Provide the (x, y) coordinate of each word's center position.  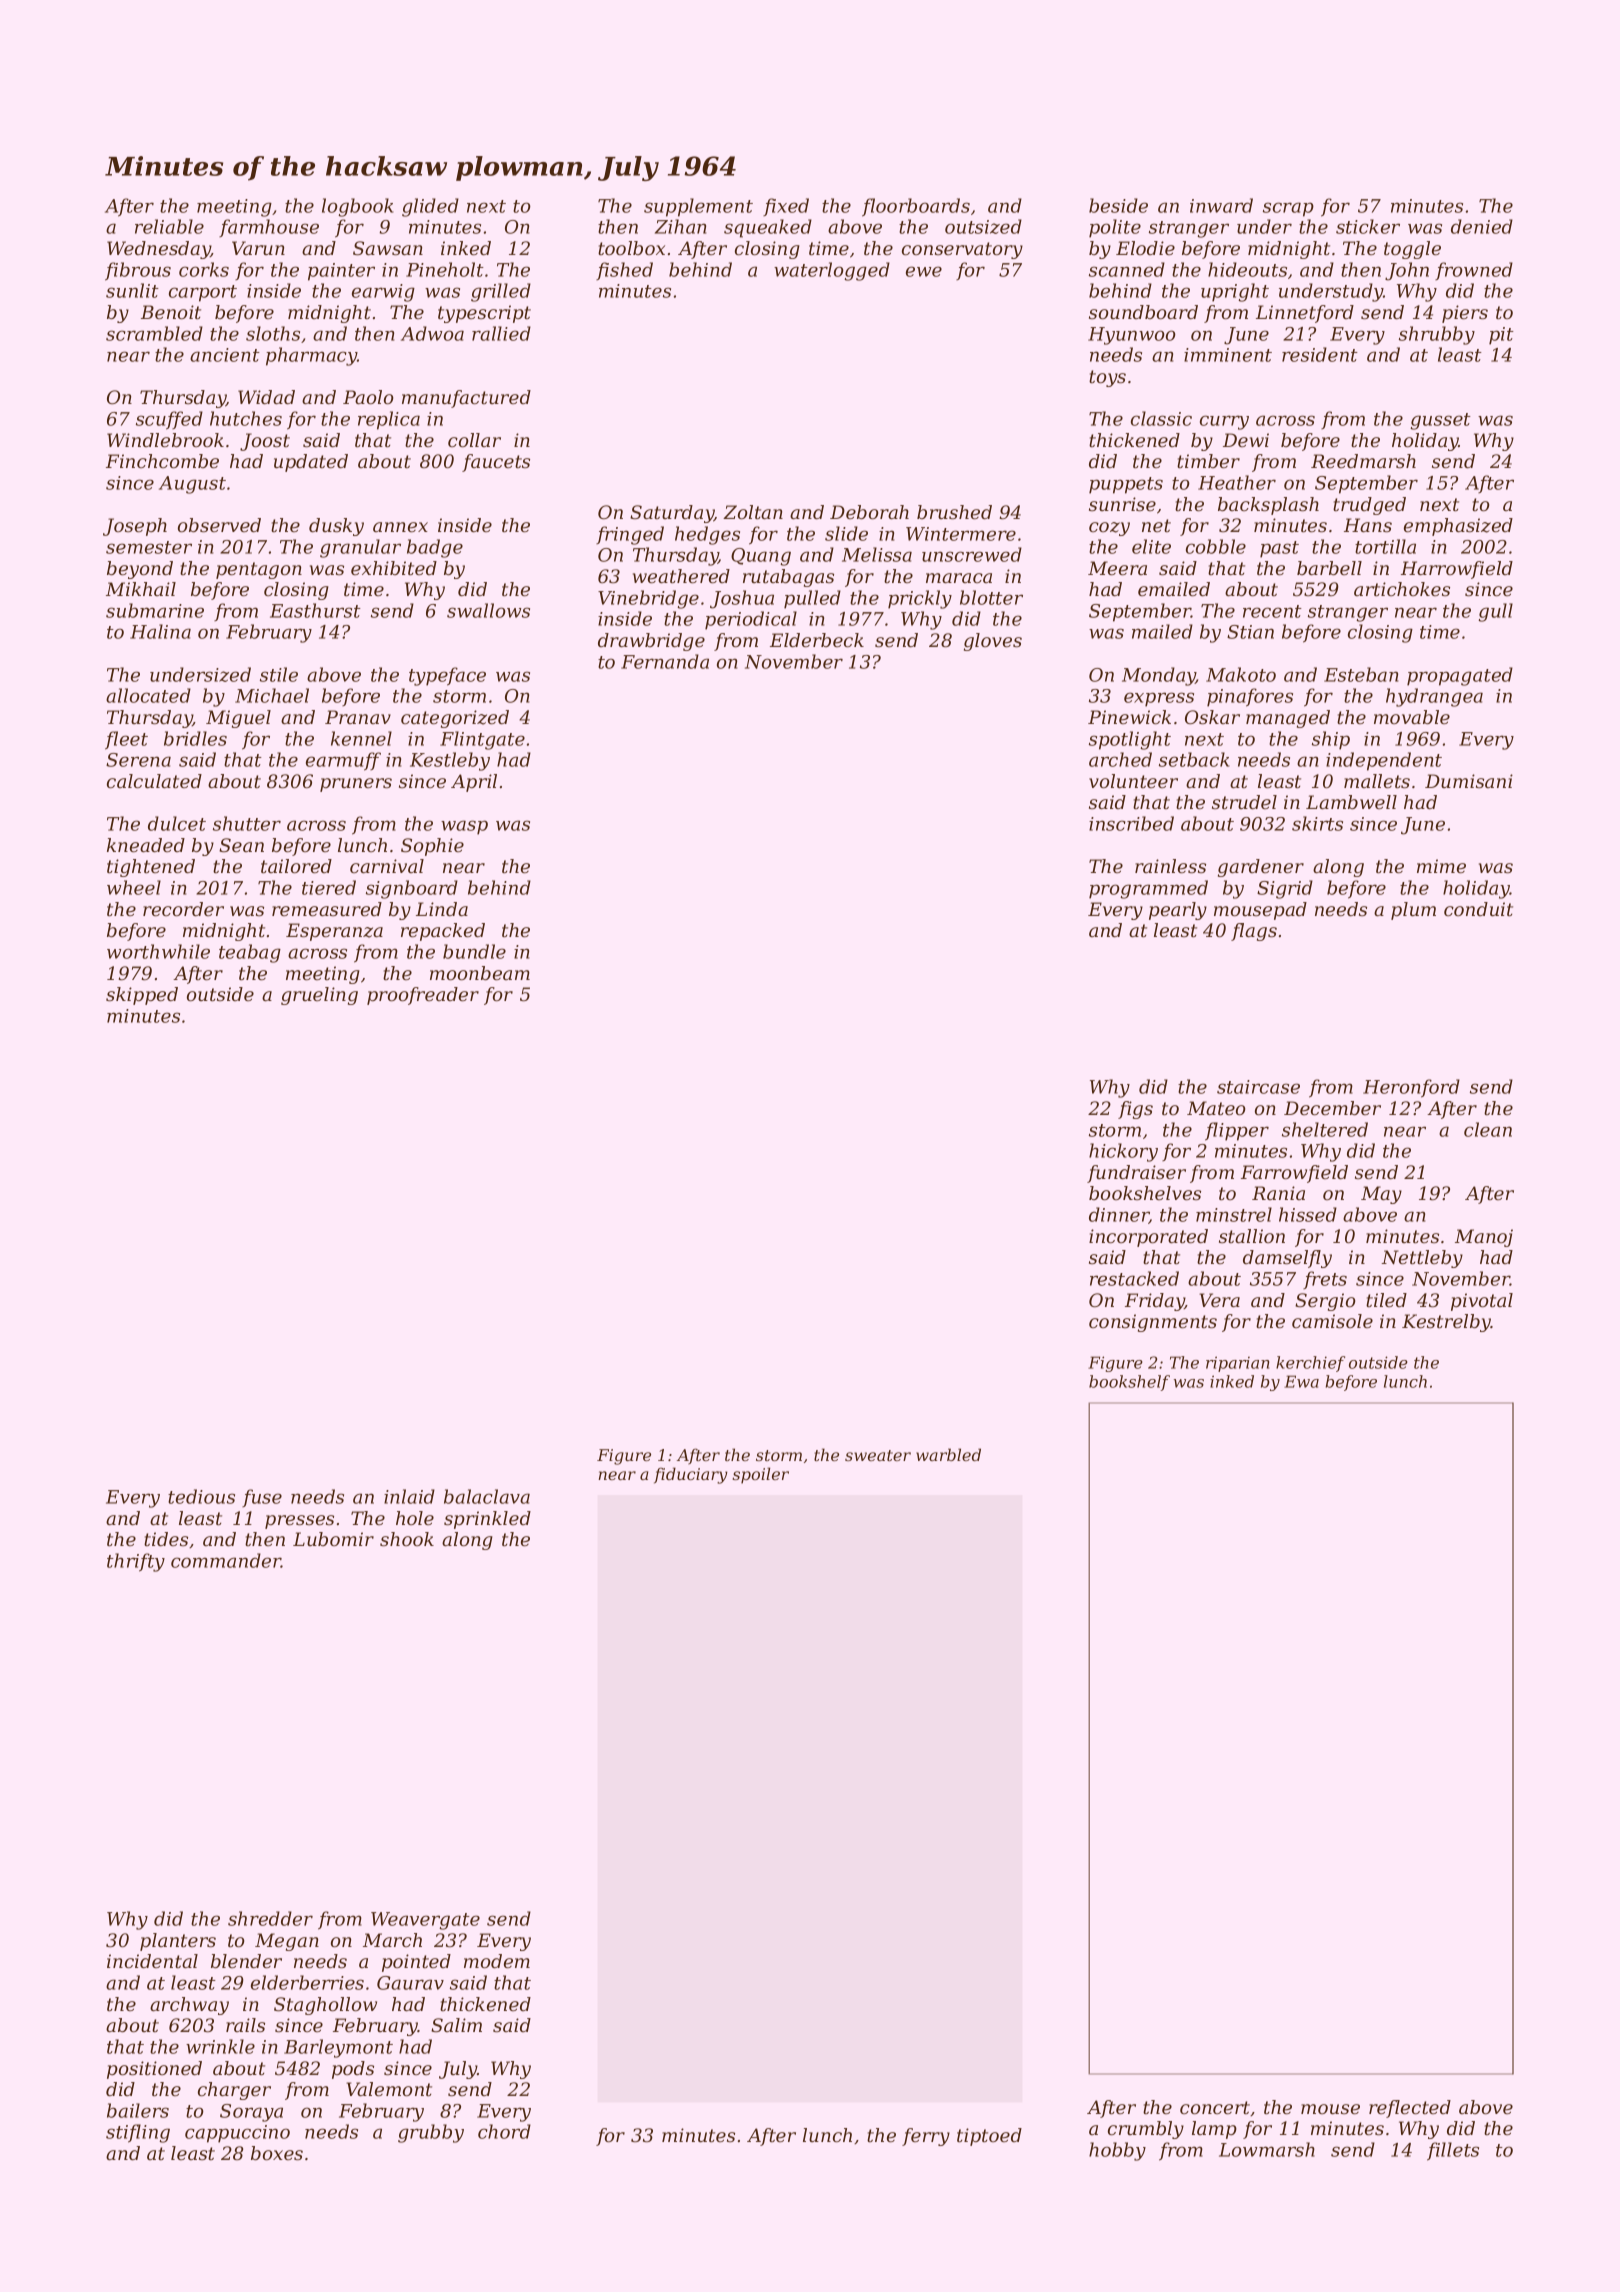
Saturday (672, 514)
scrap (1288, 209)
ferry (926, 2137)
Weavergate (425, 1921)
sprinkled (487, 1520)
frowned (1474, 271)
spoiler (760, 1475)
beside (1118, 205)
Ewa (1301, 1381)
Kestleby (450, 761)
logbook (357, 207)
